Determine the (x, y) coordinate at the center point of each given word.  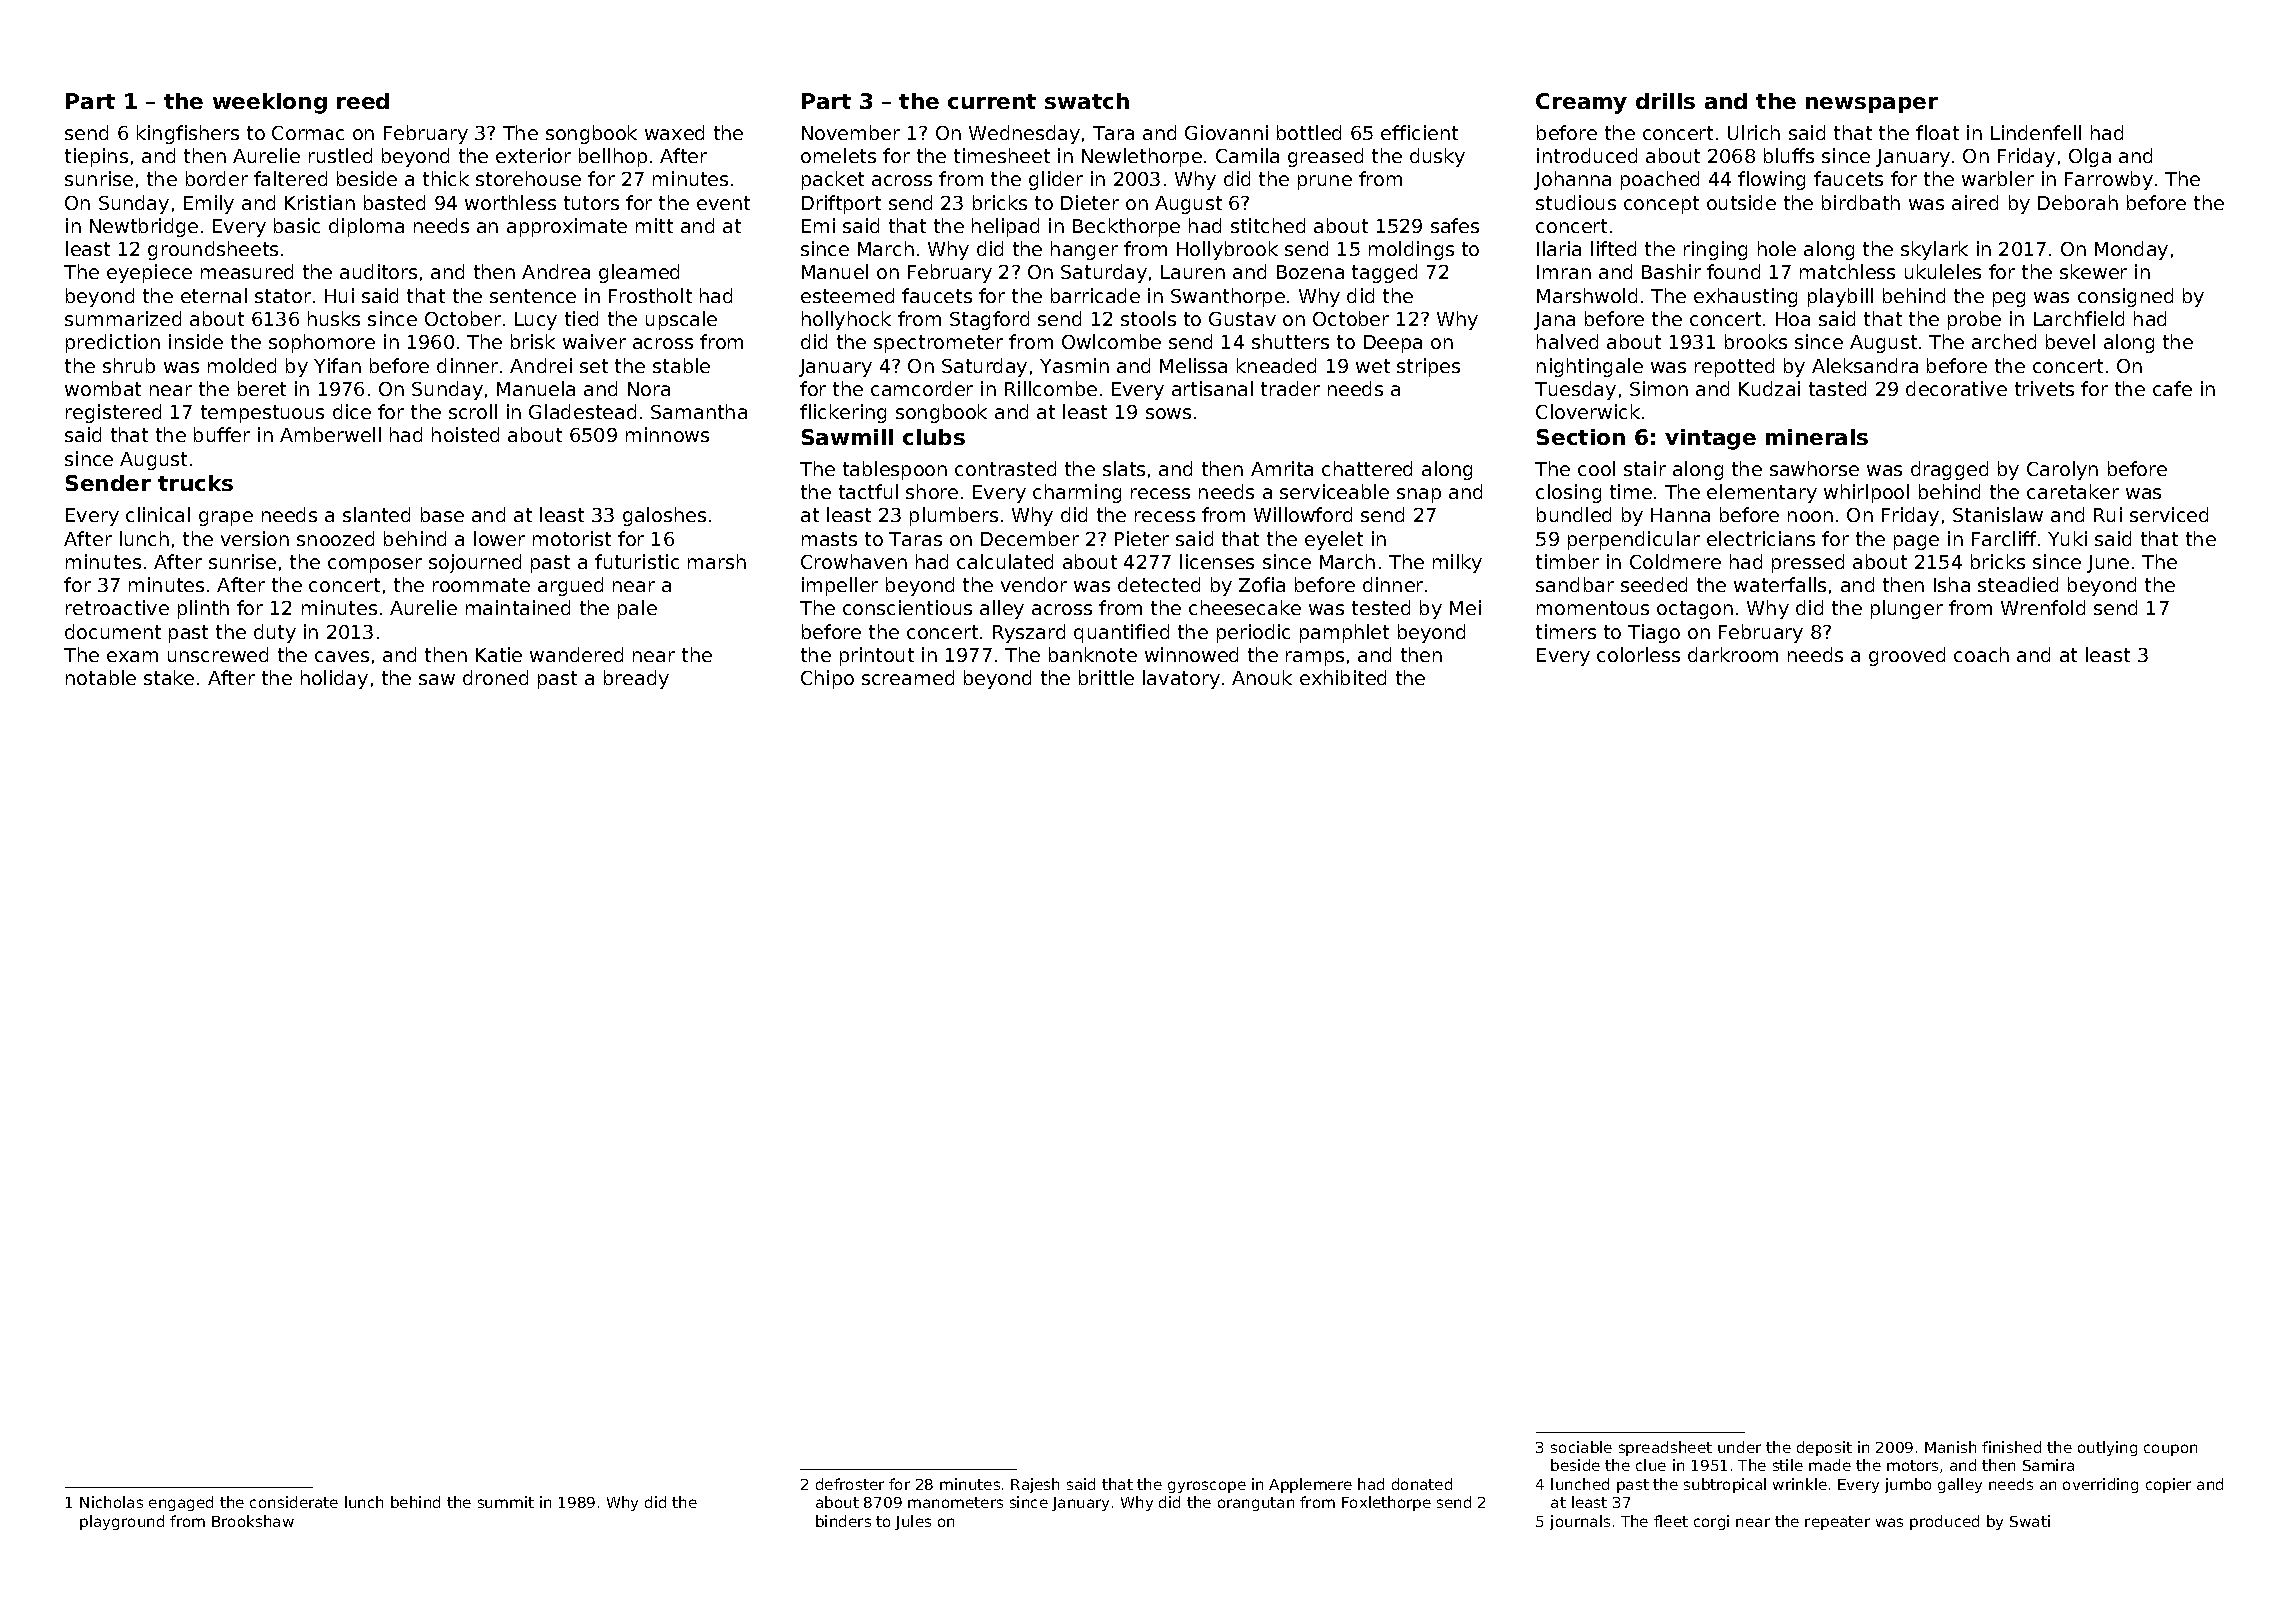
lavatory (1181, 679)
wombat (103, 388)
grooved (1907, 656)
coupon (2170, 1450)
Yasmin (1074, 365)
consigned (2125, 297)
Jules (913, 1522)
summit (506, 1502)
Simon (1659, 388)
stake (169, 677)
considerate (294, 1502)
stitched (1268, 225)
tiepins (96, 157)
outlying (2107, 1448)
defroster (850, 1484)
